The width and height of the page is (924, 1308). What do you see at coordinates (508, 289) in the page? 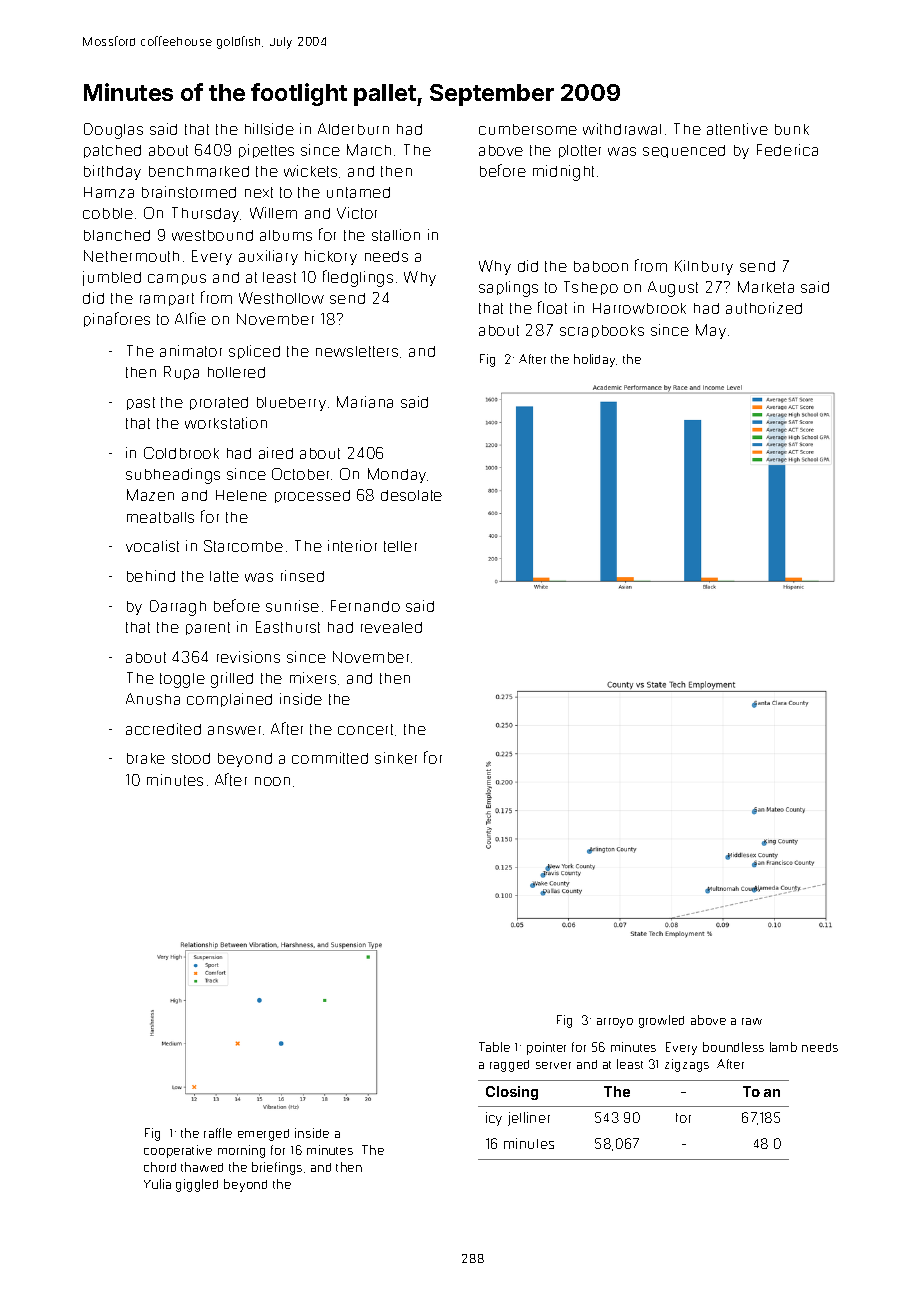
I see `saplings` at bounding box center [508, 289].
